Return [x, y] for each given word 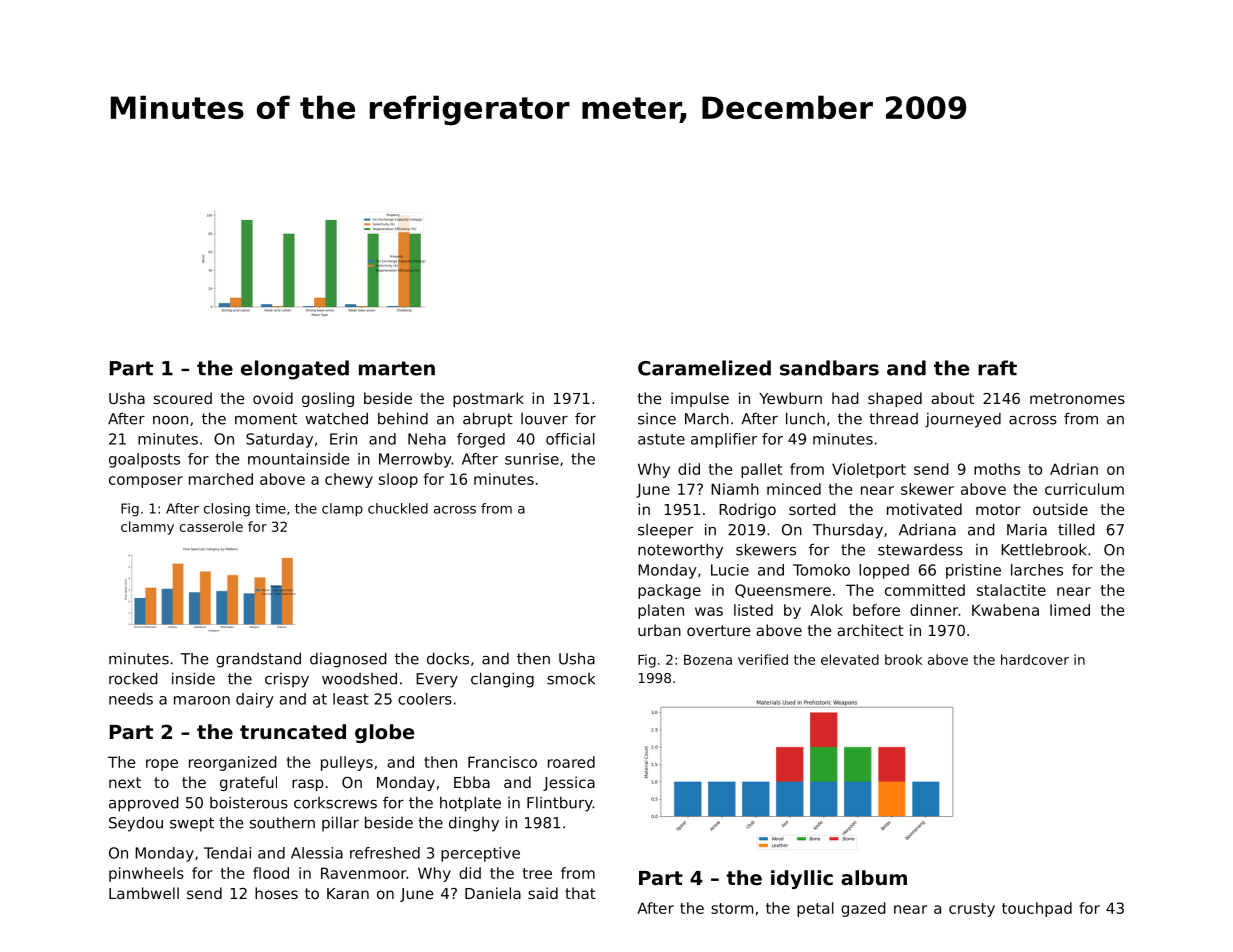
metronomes [1077, 398]
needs [131, 699]
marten [397, 368]
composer [146, 482]
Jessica [569, 783]
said [543, 893]
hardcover [1035, 659]
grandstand [258, 660]
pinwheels [146, 874]
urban [659, 630]
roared [571, 762]
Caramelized [704, 368]
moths [997, 469]
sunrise [532, 459]
